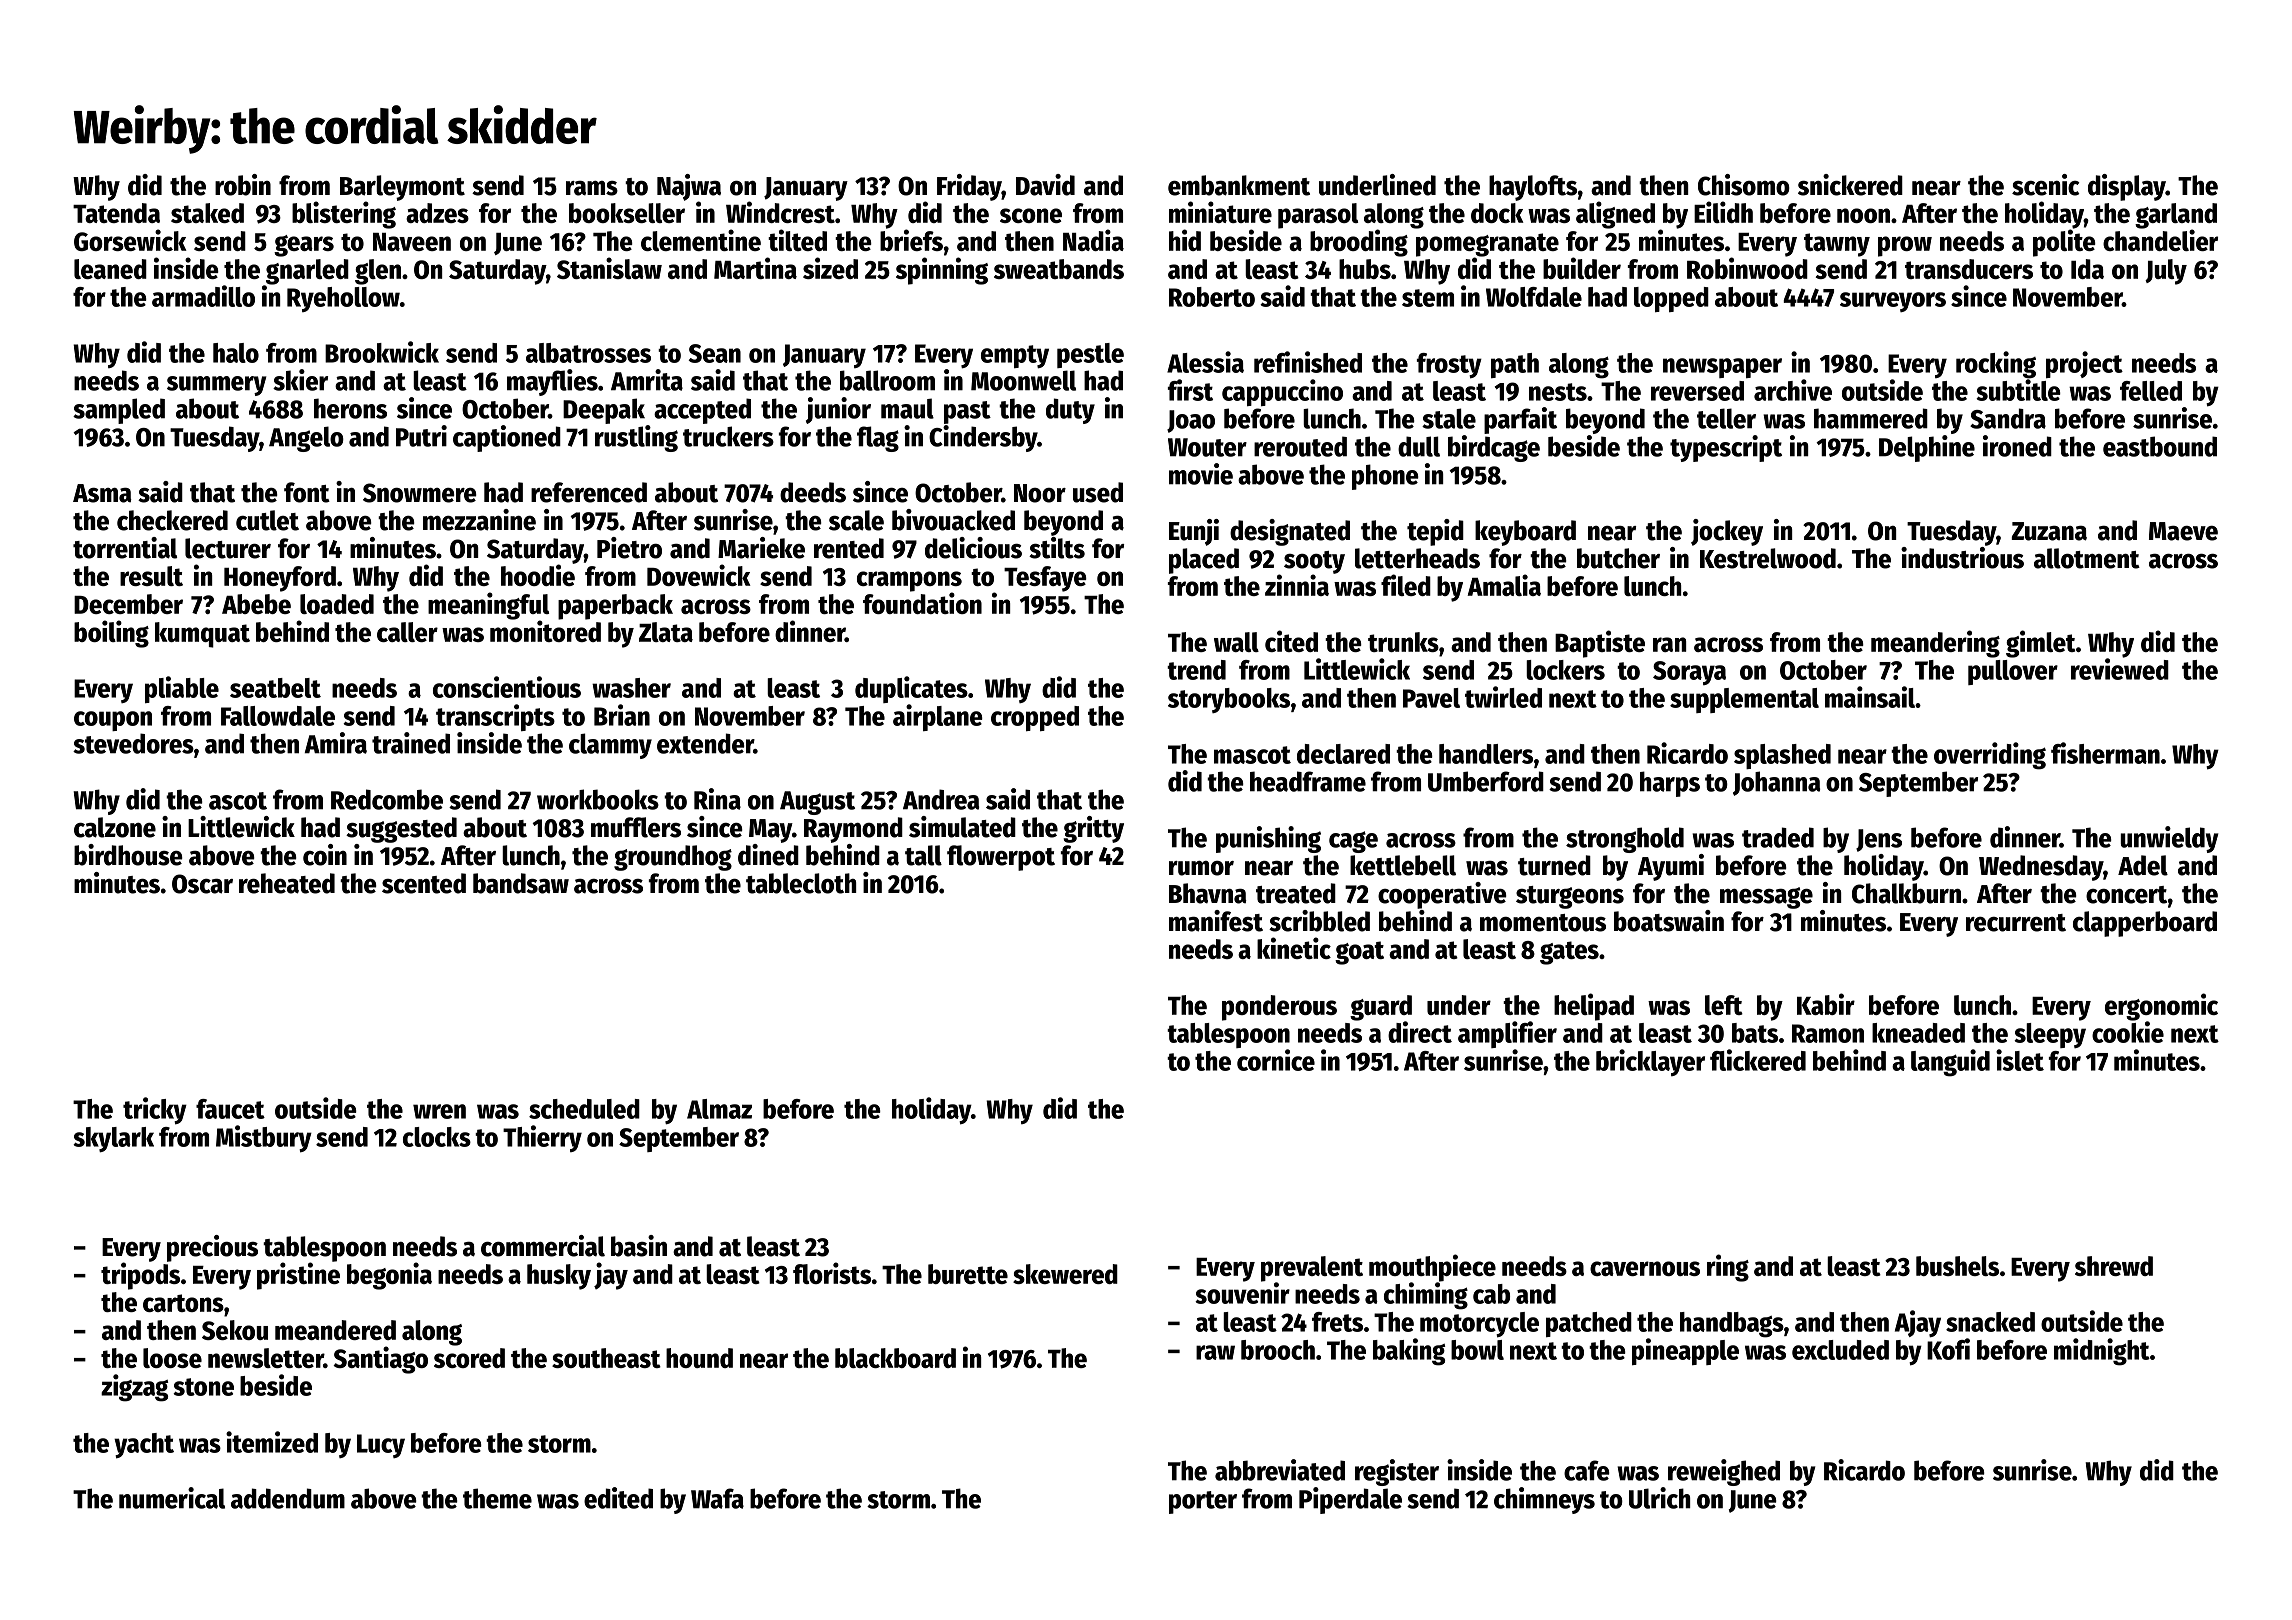 The image size is (2292, 1620). What do you see at coordinates (1487, 245) in the document?
I see `pomegranate` at bounding box center [1487, 245].
